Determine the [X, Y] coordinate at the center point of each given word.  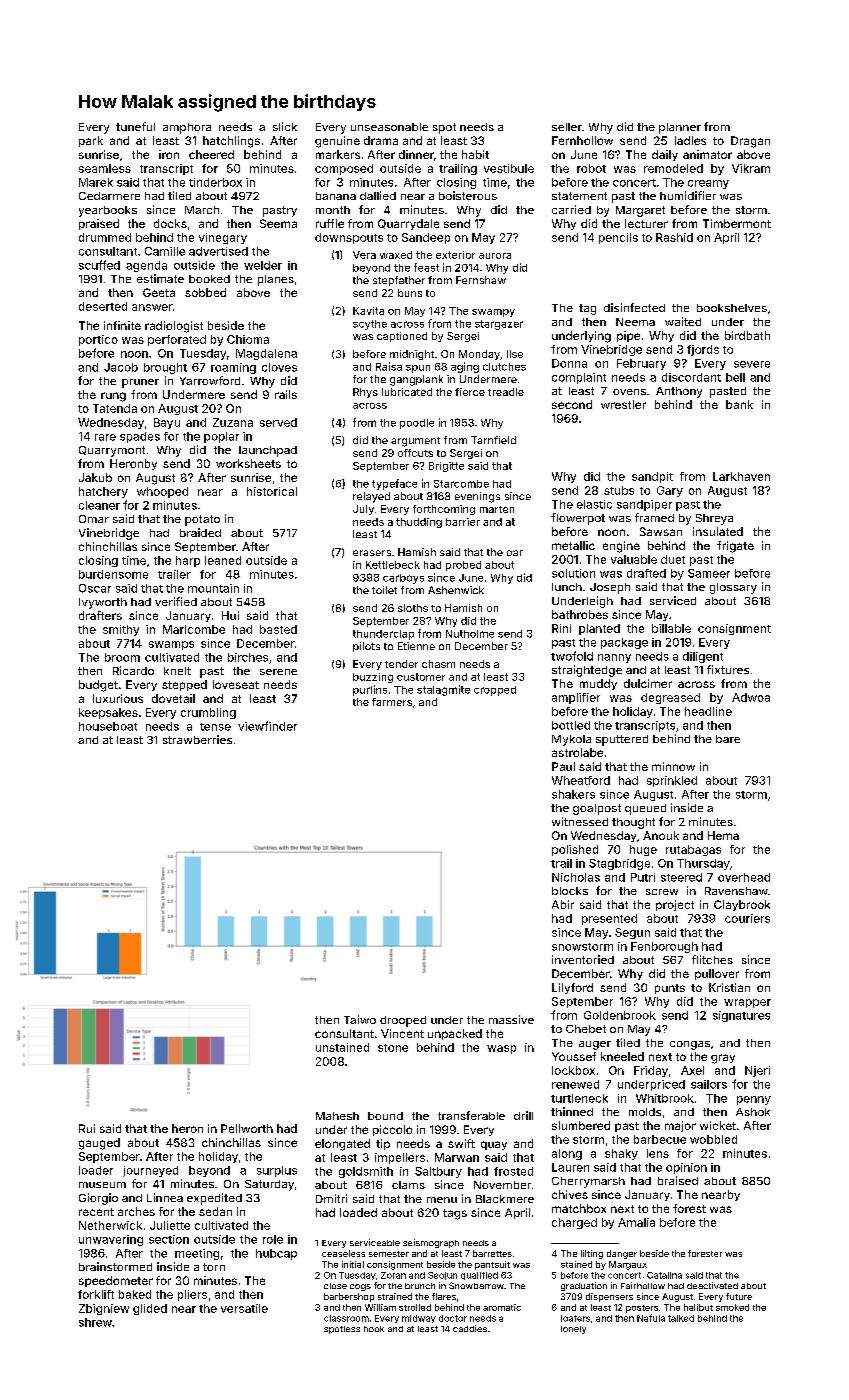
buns [410, 293]
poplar [221, 437]
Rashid [674, 237]
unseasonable [389, 127]
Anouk [661, 835]
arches [136, 1211]
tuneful [135, 126]
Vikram [751, 168]
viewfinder [267, 726]
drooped [403, 1021]
